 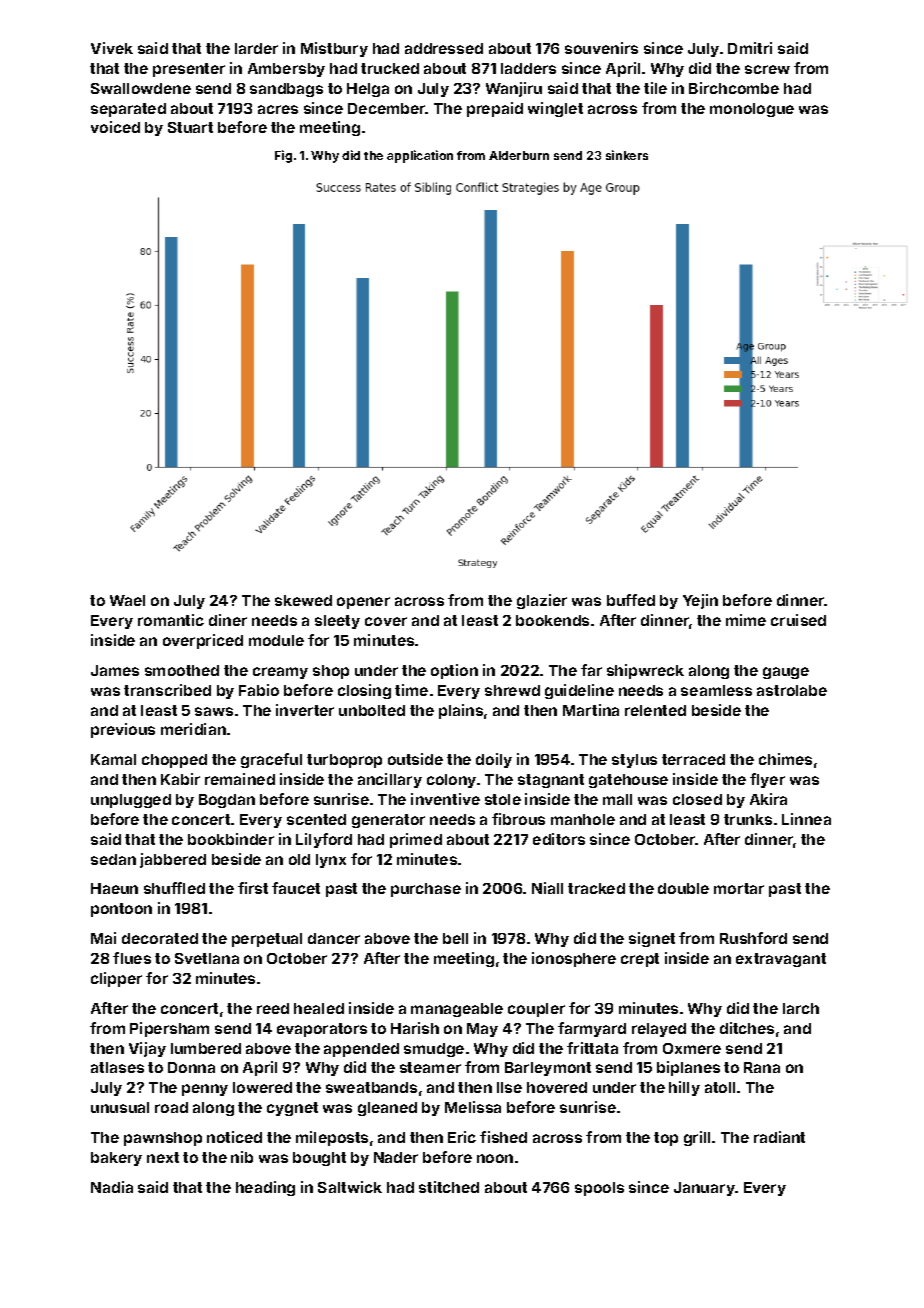 What do you see at coordinates (116, 1159) in the document?
I see `bakery` at bounding box center [116, 1159].
